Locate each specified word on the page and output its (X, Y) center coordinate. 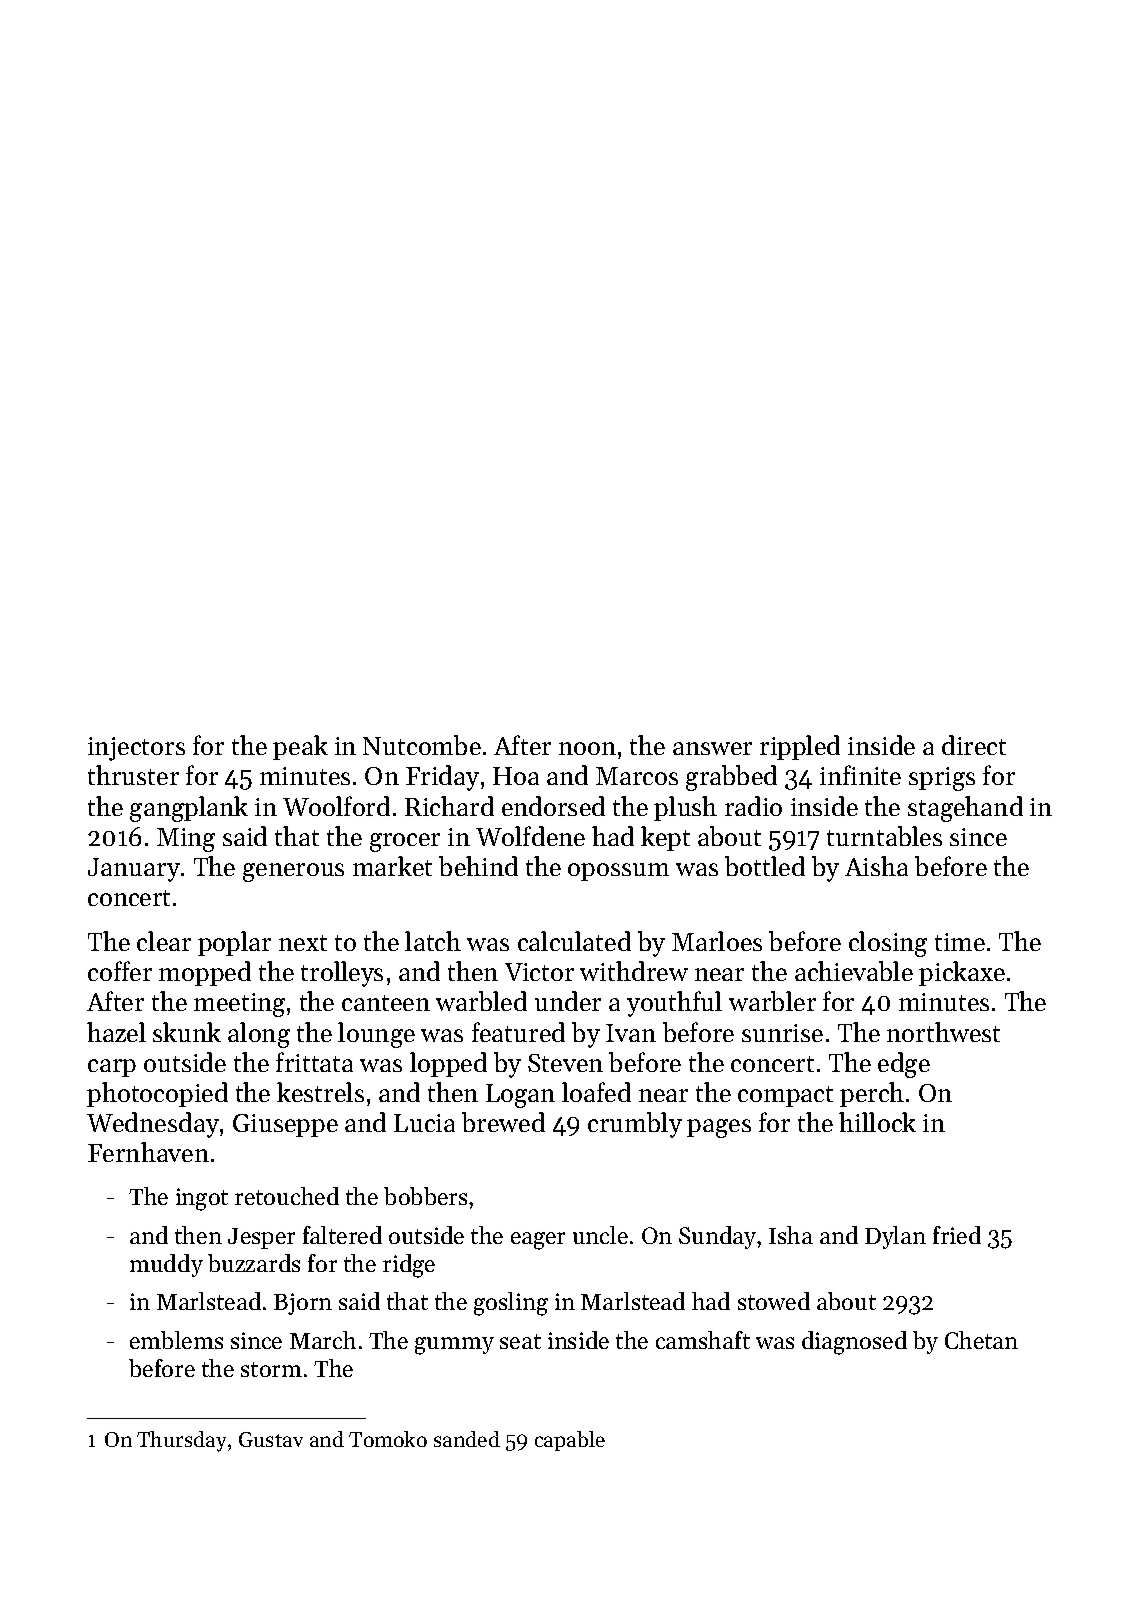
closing (888, 944)
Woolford (336, 806)
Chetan (981, 1340)
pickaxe (962, 973)
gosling (511, 1304)
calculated (574, 941)
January (134, 870)
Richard (449, 806)
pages (719, 1128)
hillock (877, 1122)
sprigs (942, 779)
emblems (176, 1340)
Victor (539, 972)
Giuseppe (285, 1125)
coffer (120, 971)
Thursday (181, 1441)
